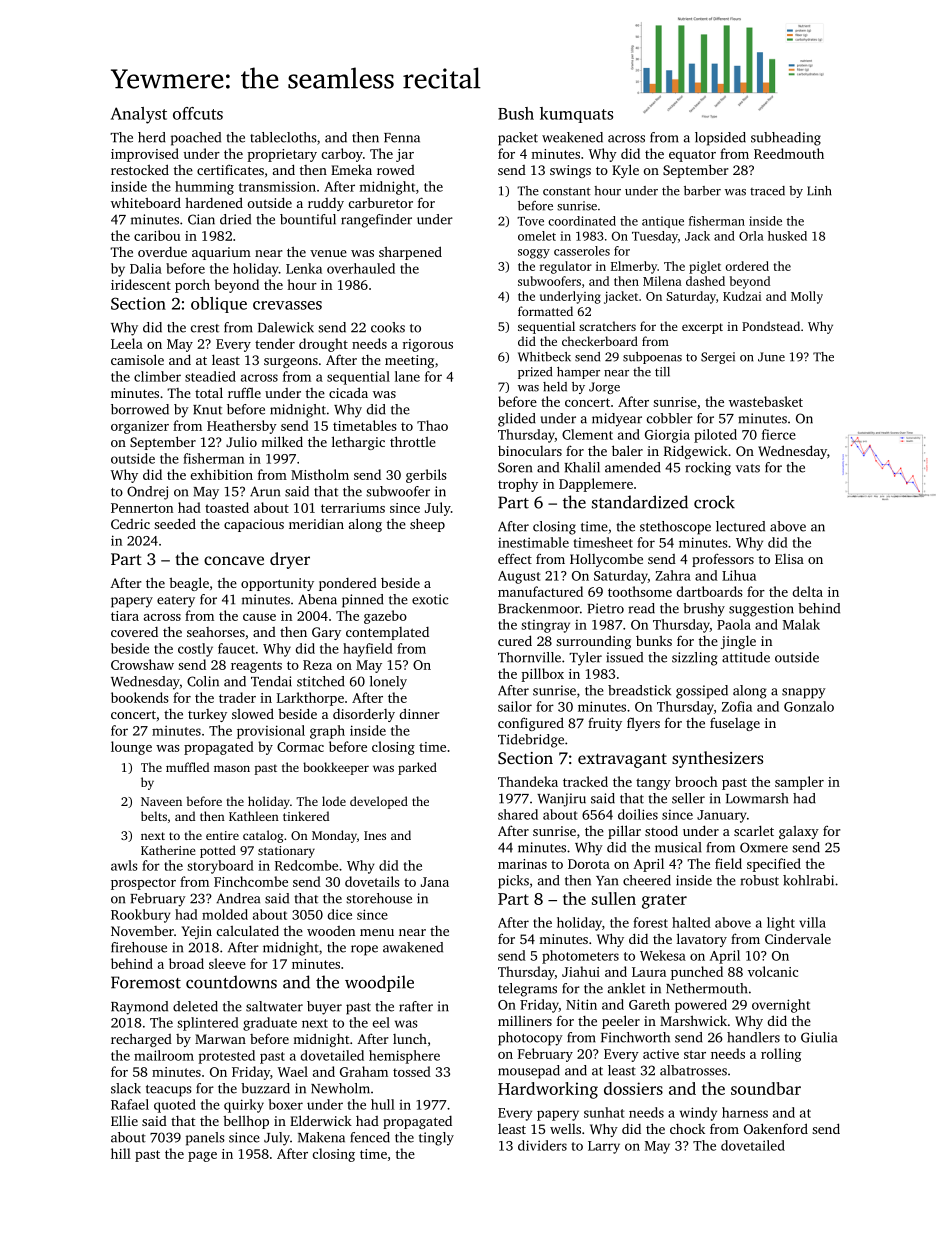 The height and width of the image is (1233, 952). Describe the element at coordinates (283, 137) in the image. I see `tablecloths` at that location.
